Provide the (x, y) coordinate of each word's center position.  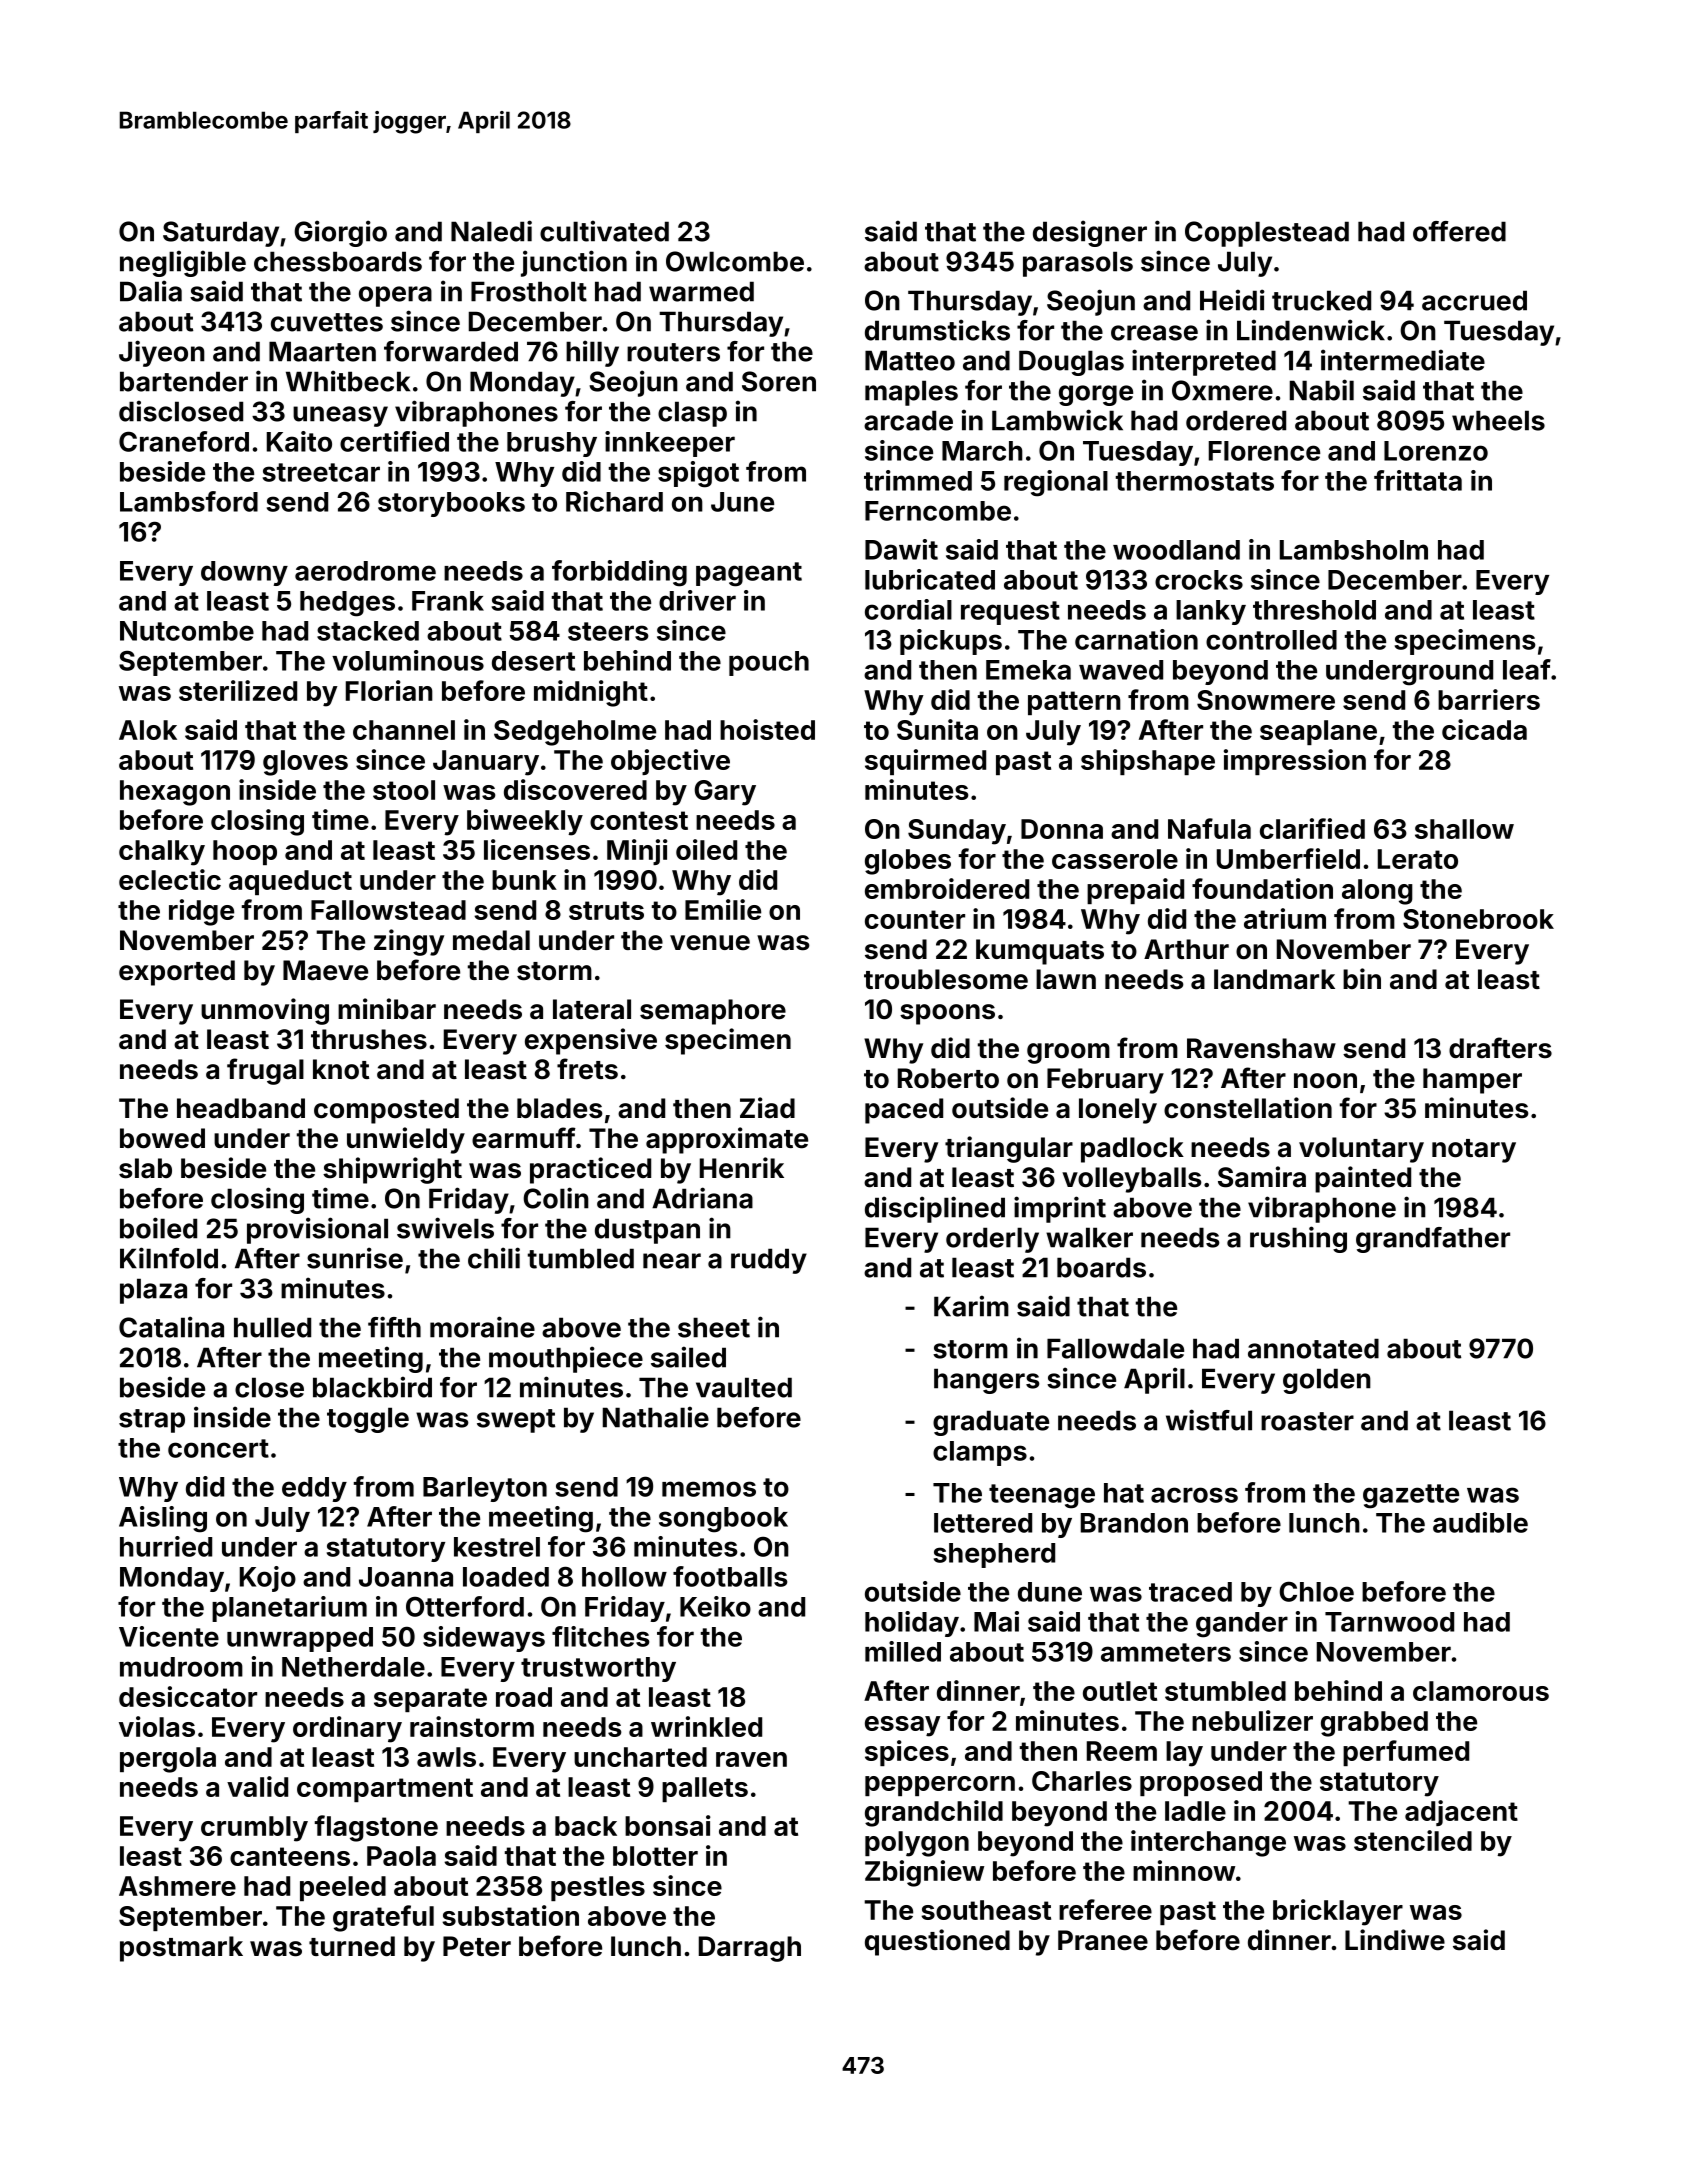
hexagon (175, 793)
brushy (552, 444)
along (1377, 892)
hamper (1472, 1081)
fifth (394, 1327)
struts (606, 910)
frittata (1418, 480)
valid (257, 1786)
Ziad (767, 1108)
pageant (749, 574)
